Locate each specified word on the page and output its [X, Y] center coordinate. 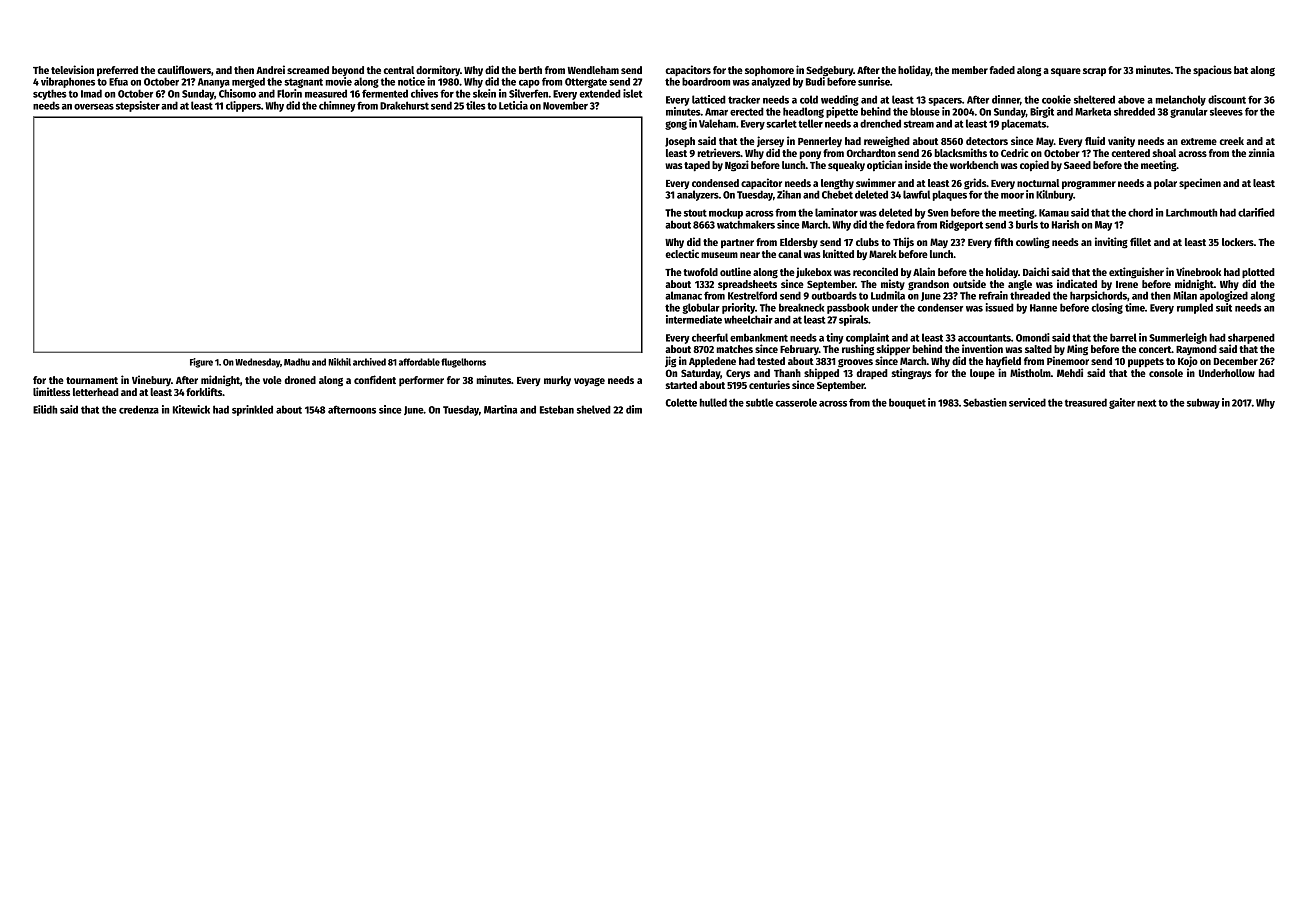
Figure [201, 363]
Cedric [1014, 152]
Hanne [1043, 308]
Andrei [270, 69]
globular [701, 308]
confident [375, 379]
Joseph [680, 142]
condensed [715, 183]
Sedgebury [829, 71]
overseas [94, 107]
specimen [1200, 183]
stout [695, 213]
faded [1002, 70]
